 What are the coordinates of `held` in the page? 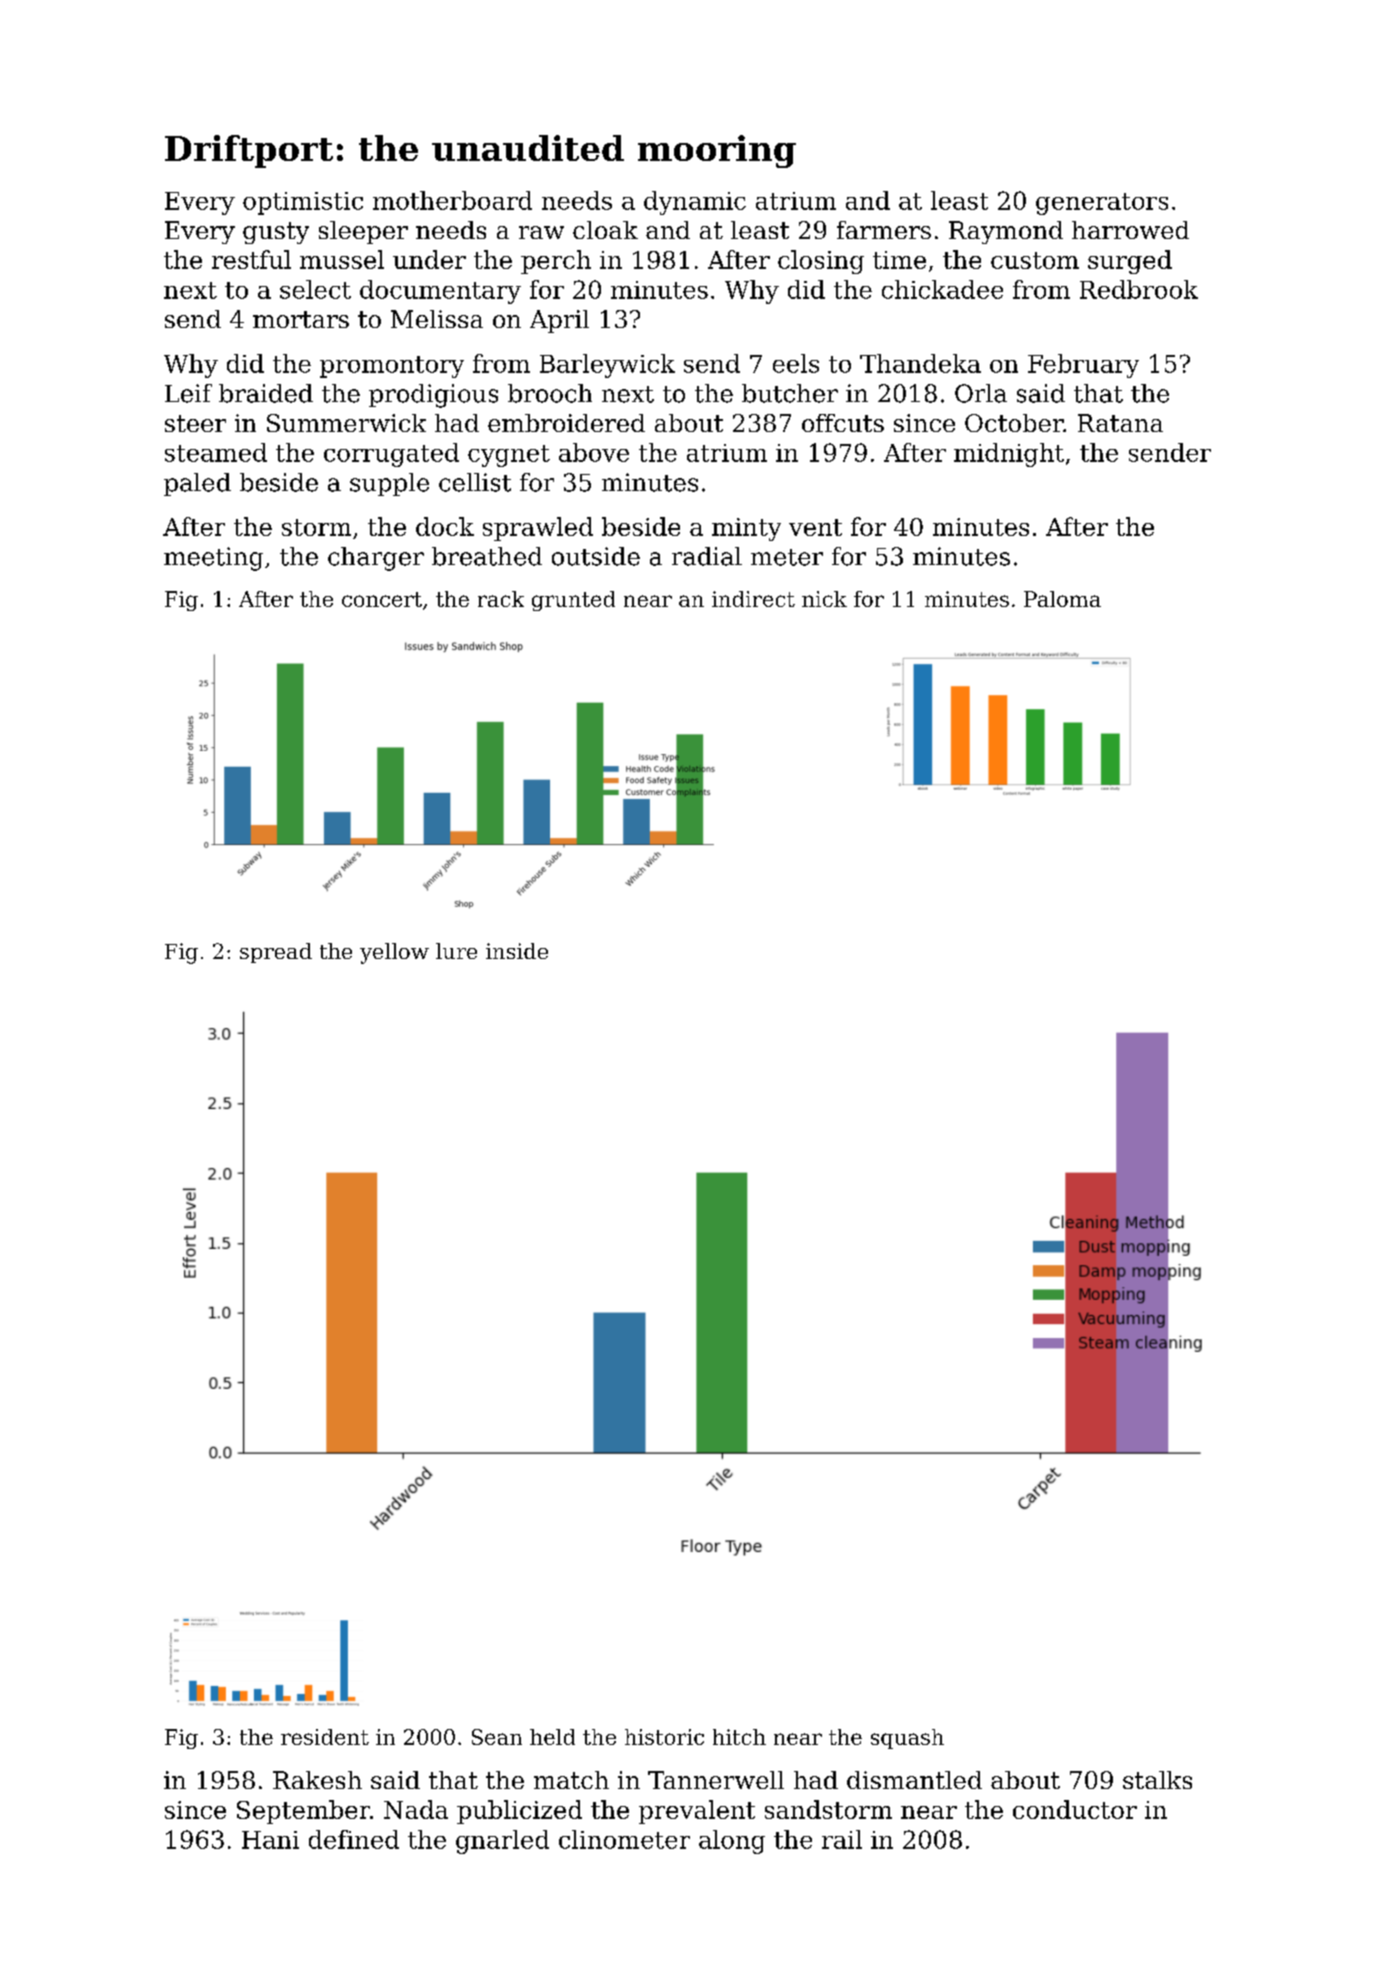 It's located at (552, 1737).
